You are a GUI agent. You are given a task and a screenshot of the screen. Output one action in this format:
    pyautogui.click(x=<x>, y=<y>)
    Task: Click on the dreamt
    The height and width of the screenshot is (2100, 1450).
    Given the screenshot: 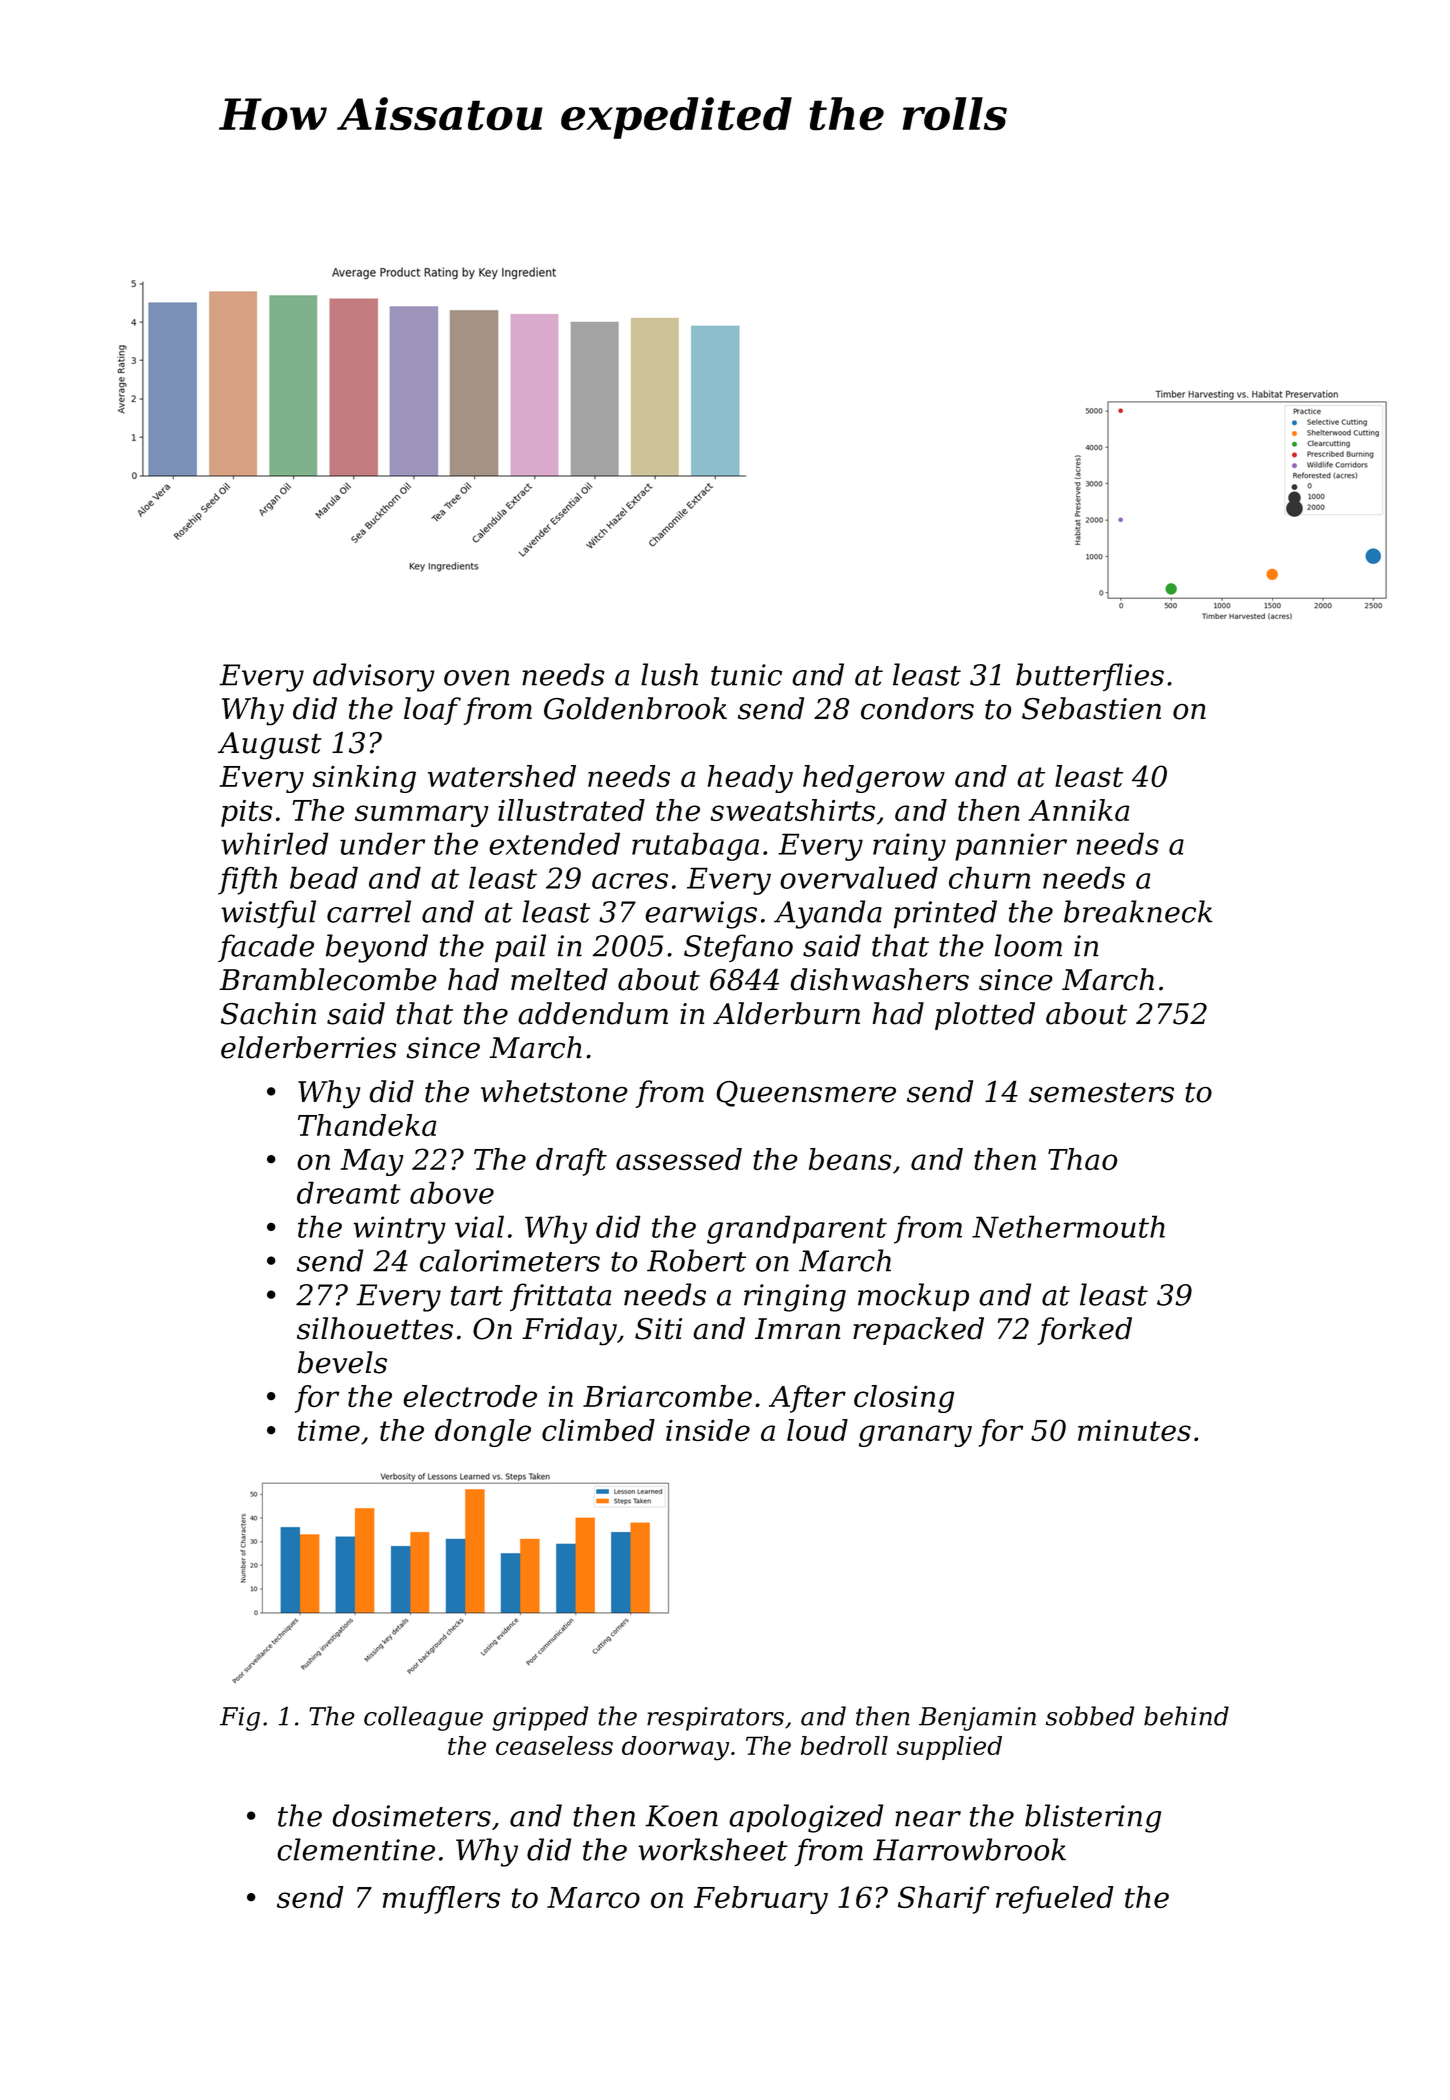 What is the action you would take?
    pyautogui.click(x=349, y=1192)
